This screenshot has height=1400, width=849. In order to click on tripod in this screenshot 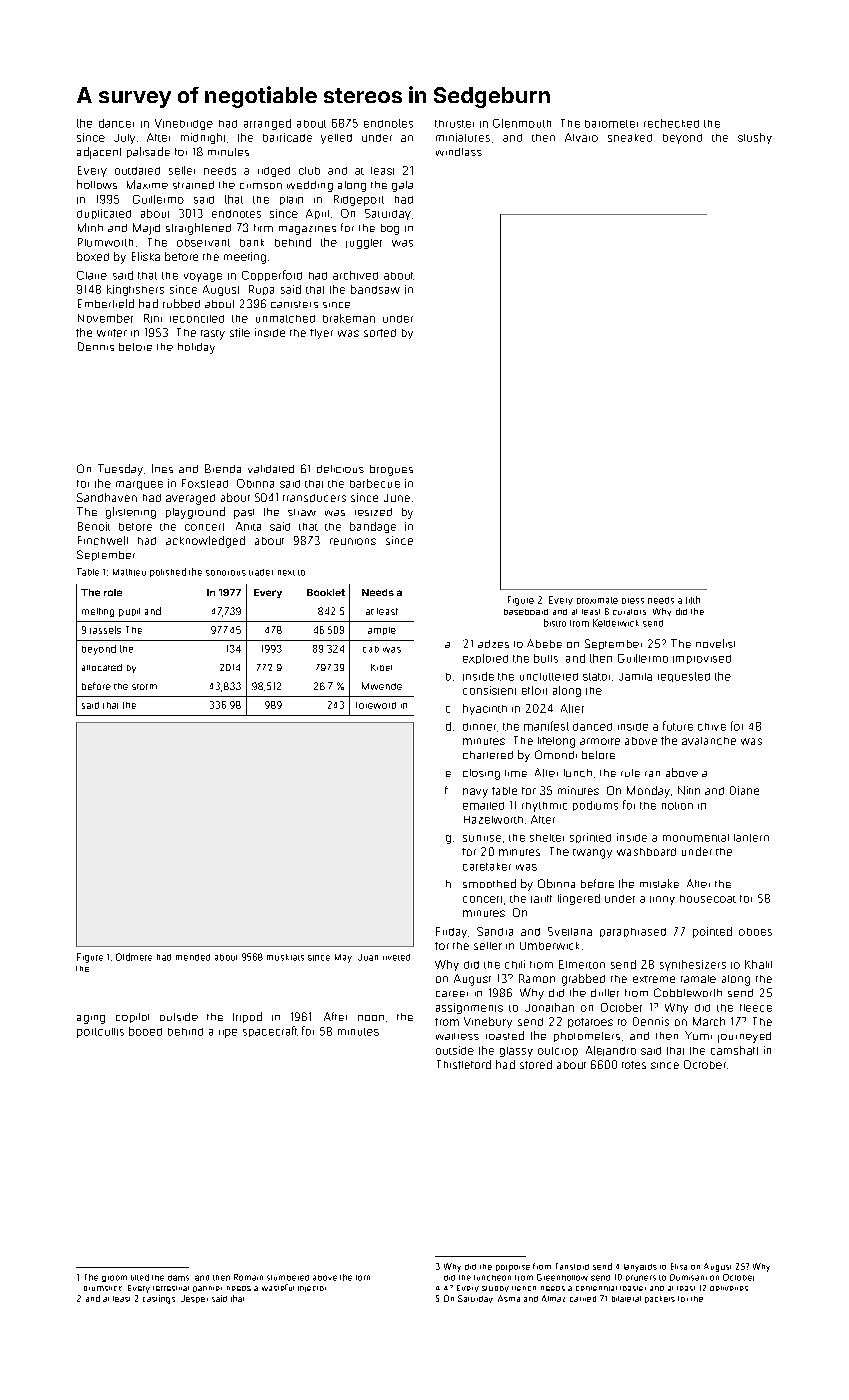, I will do `click(247, 1017)`.
